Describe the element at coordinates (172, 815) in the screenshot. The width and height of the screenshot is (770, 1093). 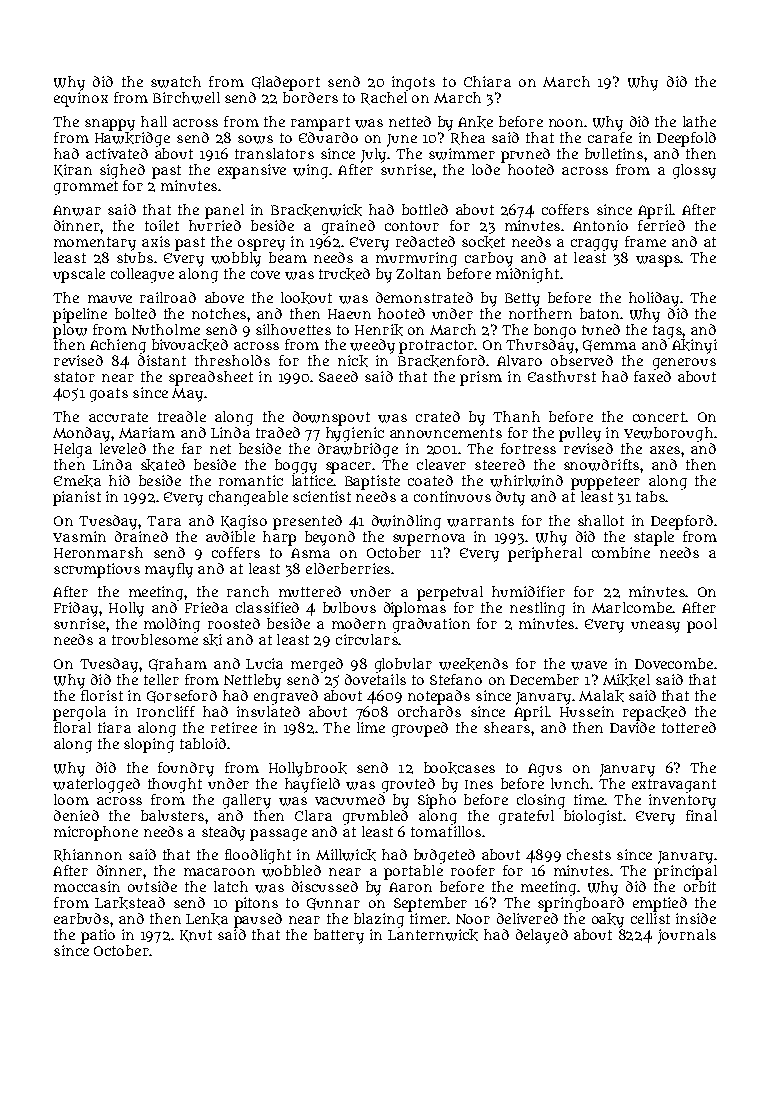
I see `balusters` at that location.
